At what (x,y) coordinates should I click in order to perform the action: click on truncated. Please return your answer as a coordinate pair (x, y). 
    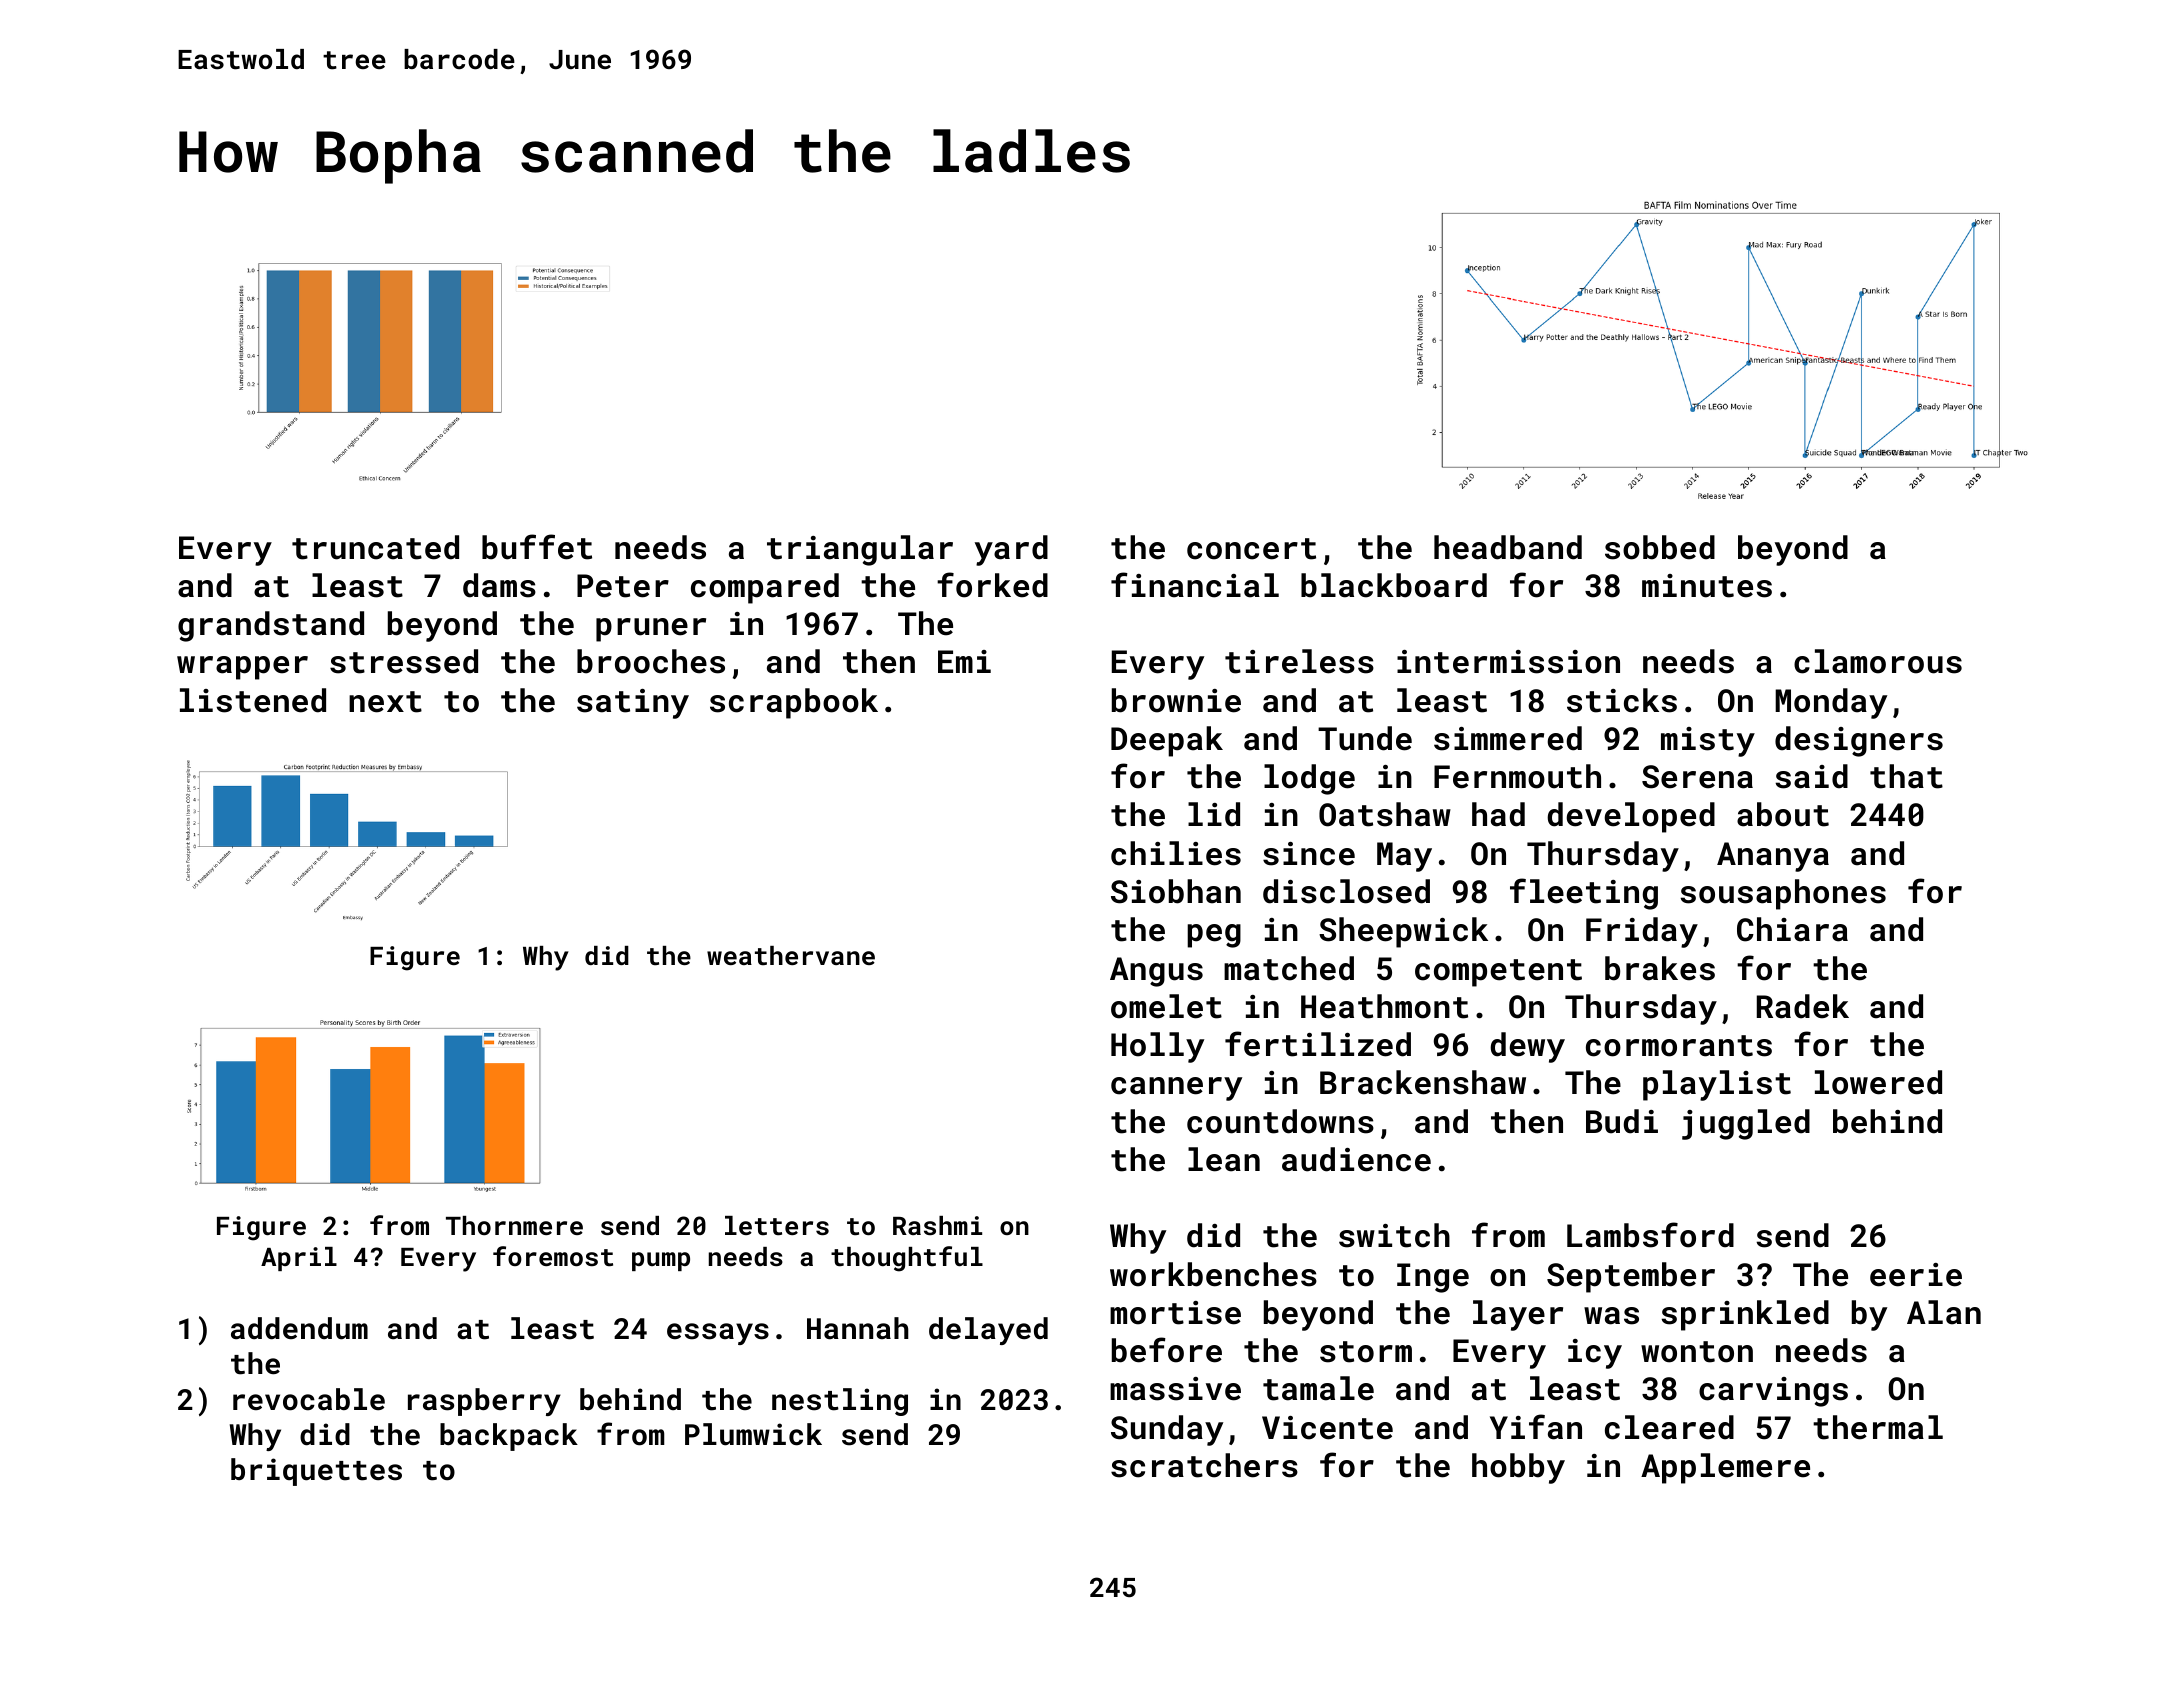
    Looking at the image, I should click on (375, 547).
